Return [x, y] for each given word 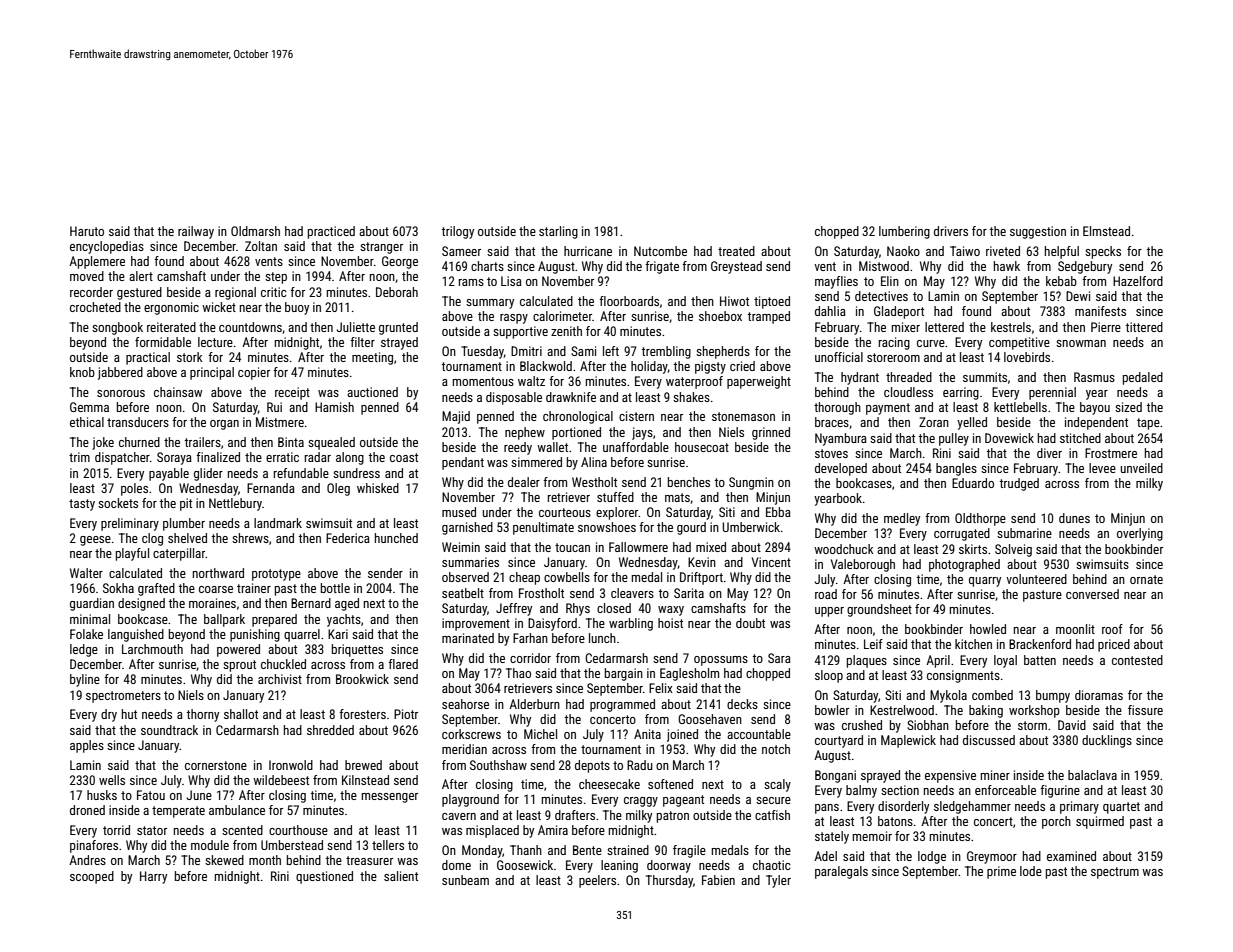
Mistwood [884, 266]
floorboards [629, 301]
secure [773, 800]
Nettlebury [235, 504]
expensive [950, 776]
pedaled [1143, 378]
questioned [324, 877]
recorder [91, 292]
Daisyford [552, 624]
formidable [163, 342]
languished [136, 635]
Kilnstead [365, 780]
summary [490, 304]
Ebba [778, 512]
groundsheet [879, 610]
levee [1102, 468]
